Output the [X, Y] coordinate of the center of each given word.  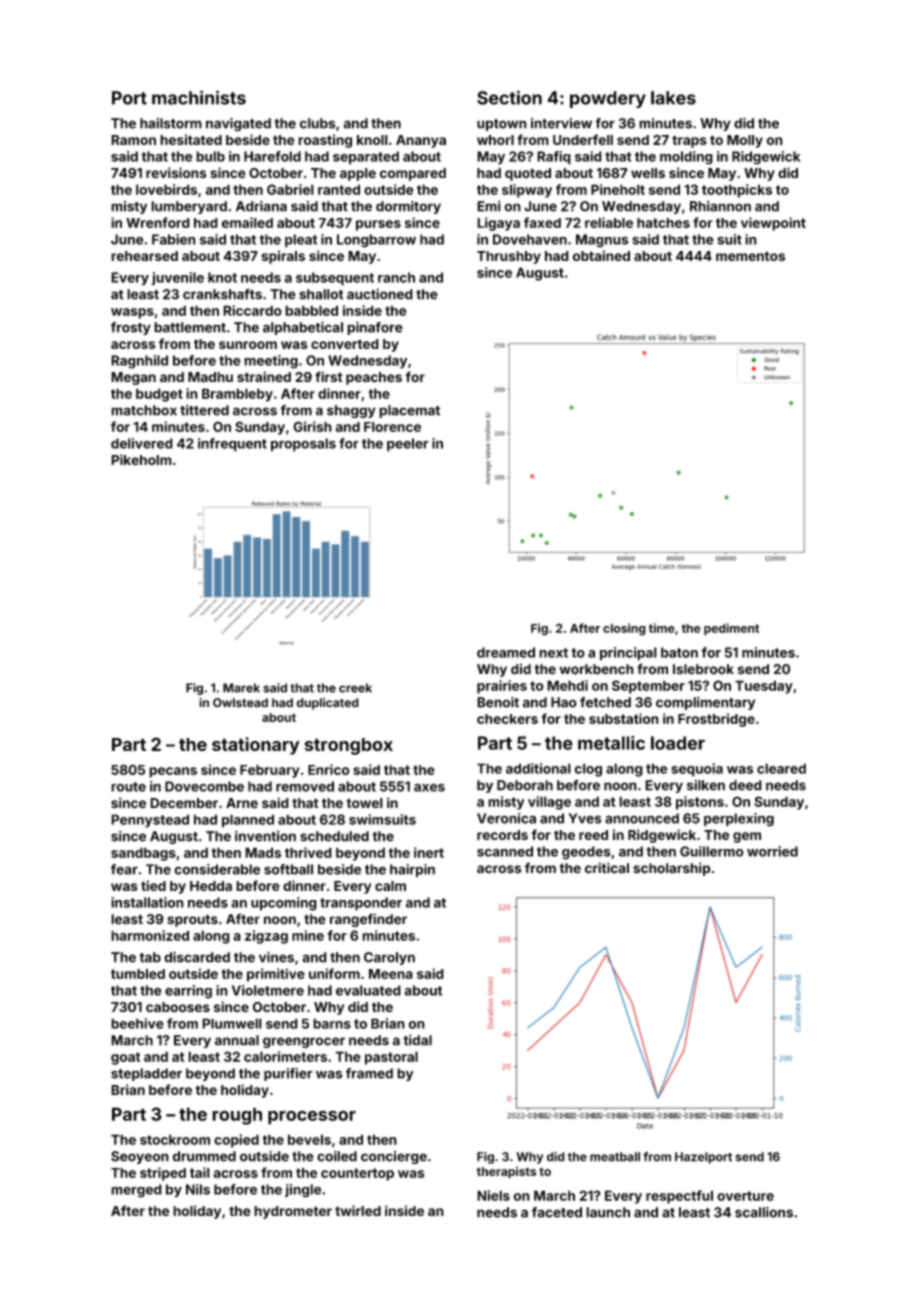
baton [679, 652]
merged [136, 1191]
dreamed [506, 652]
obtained [601, 255]
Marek [241, 688]
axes [429, 788]
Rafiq [554, 158]
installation [147, 902]
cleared [781, 768]
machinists [199, 97]
